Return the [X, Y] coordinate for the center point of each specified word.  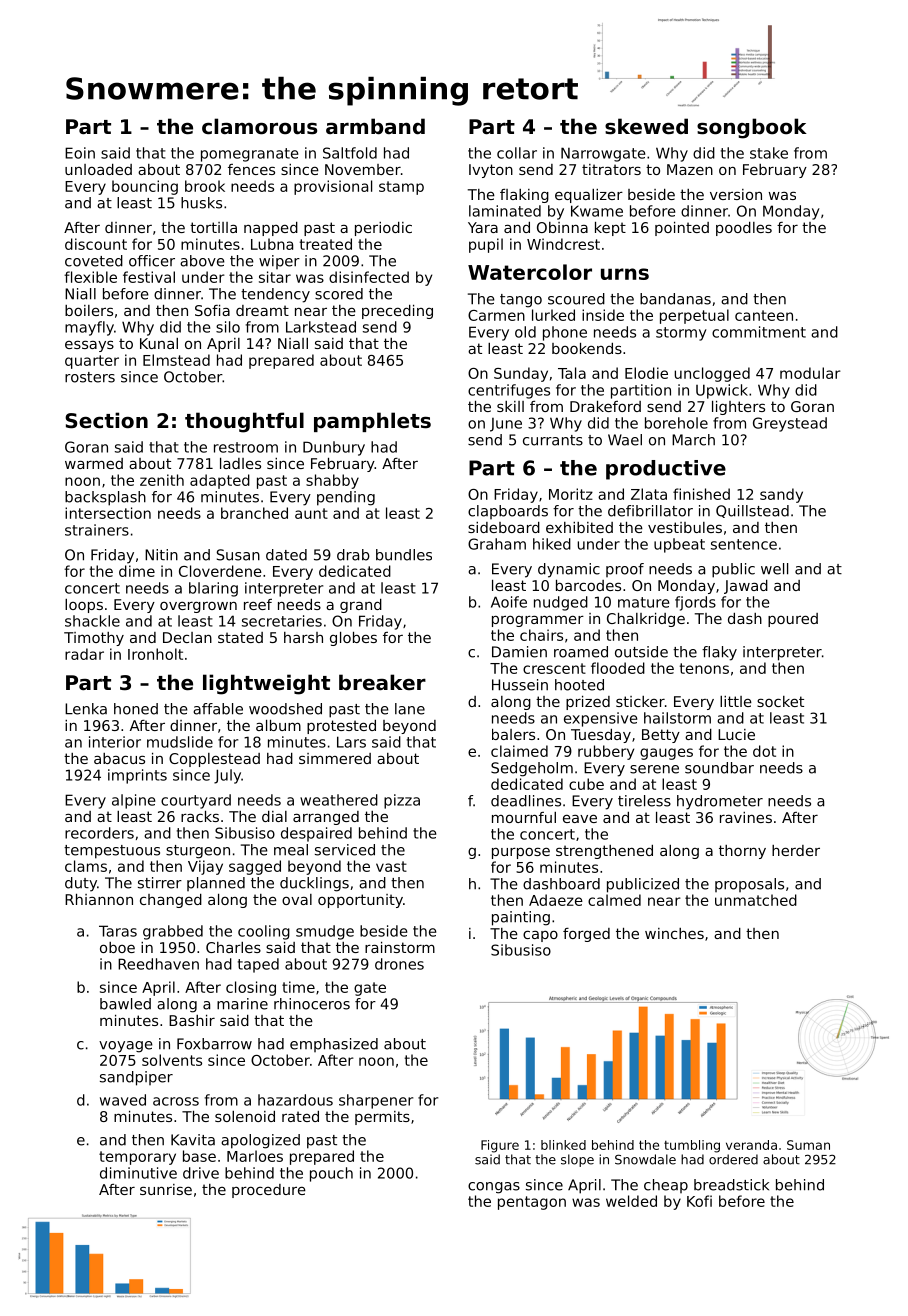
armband [375, 126]
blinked [563, 1145]
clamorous [259, 126]
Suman [808, 1145]
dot [764, 751]
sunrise [166, 1189]
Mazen [690, 169]
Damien [519, 652]
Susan [238, 555]
